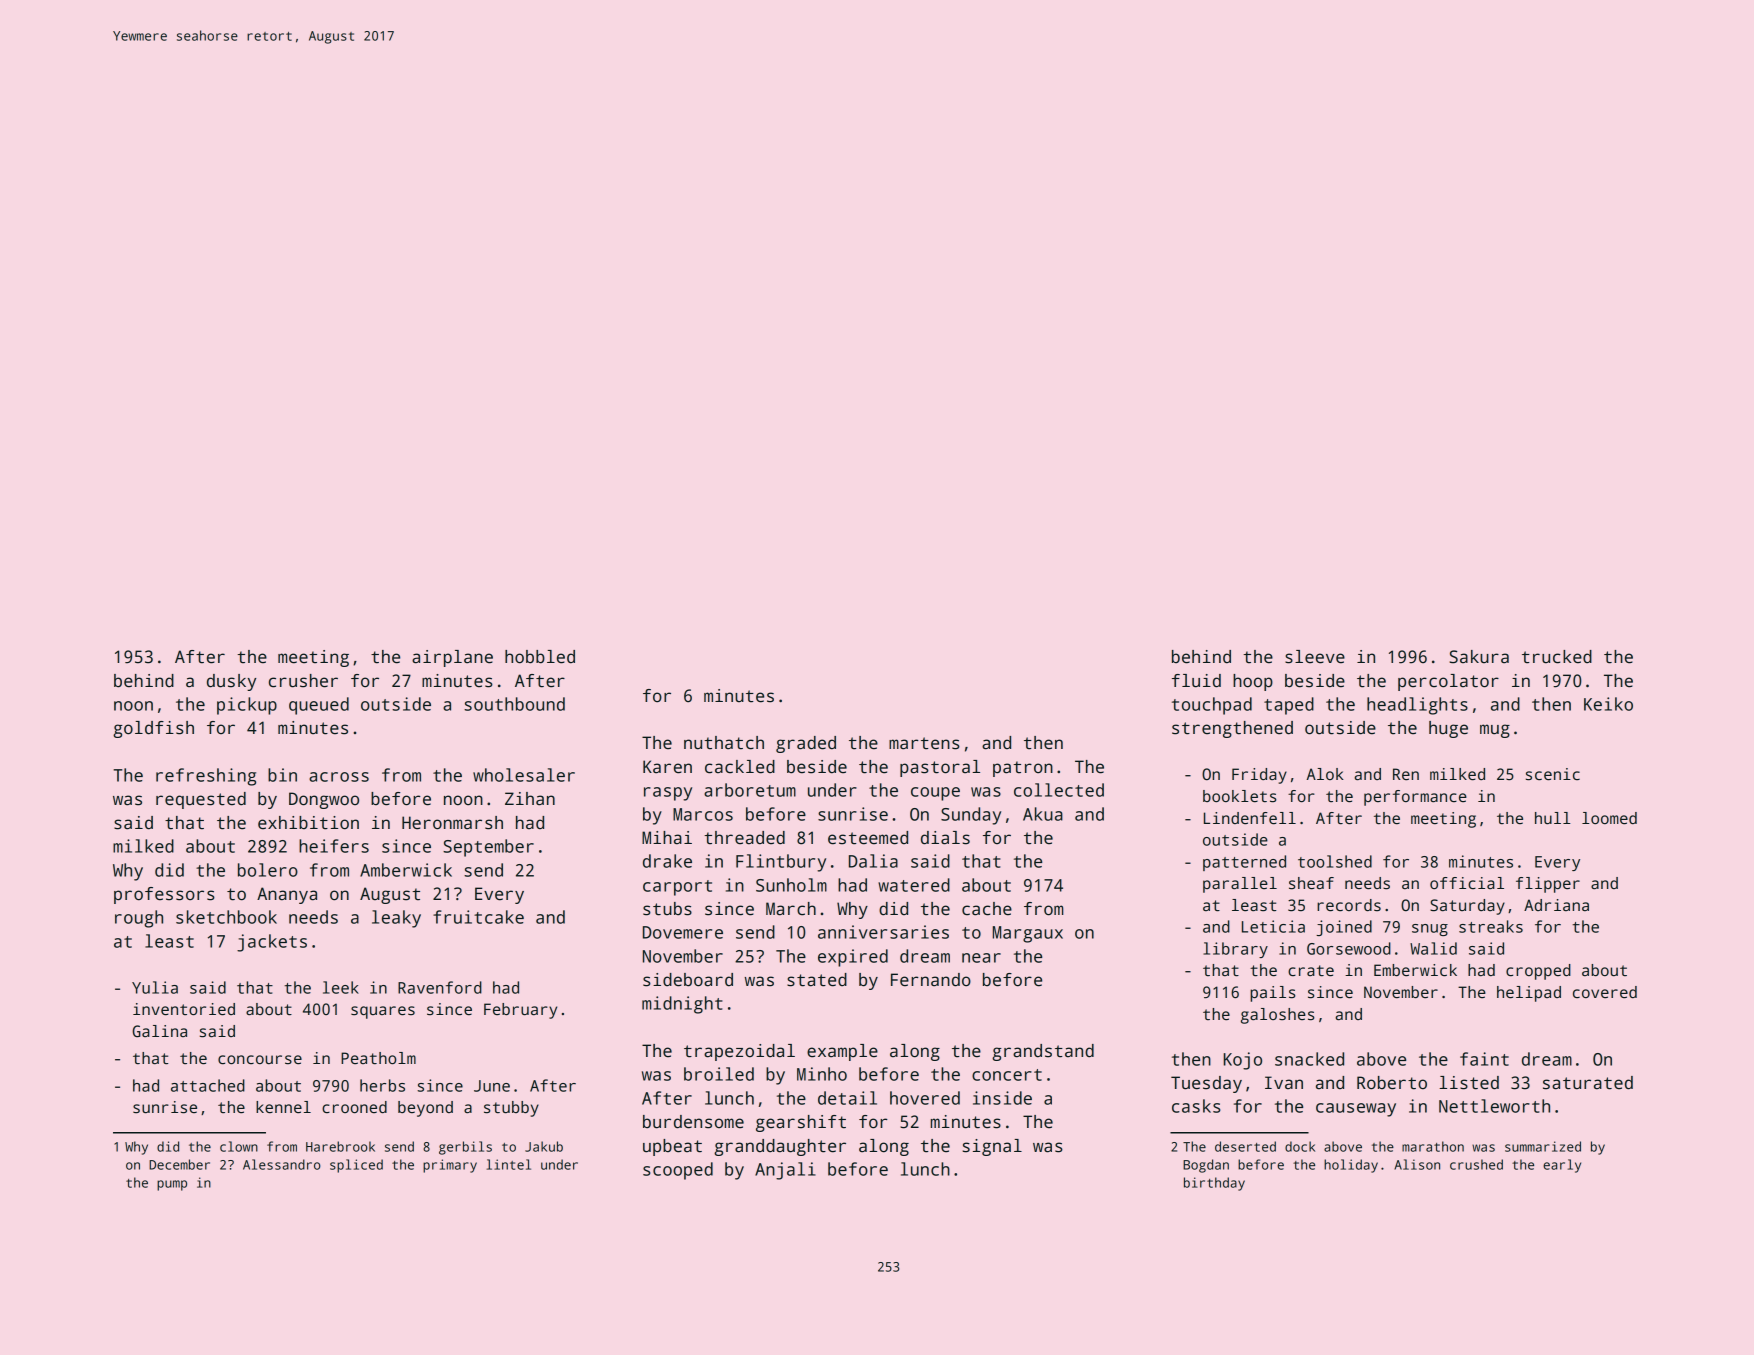 The height and width of the document is (1355, 1754). I want to click on December, so click(179, 1164).
